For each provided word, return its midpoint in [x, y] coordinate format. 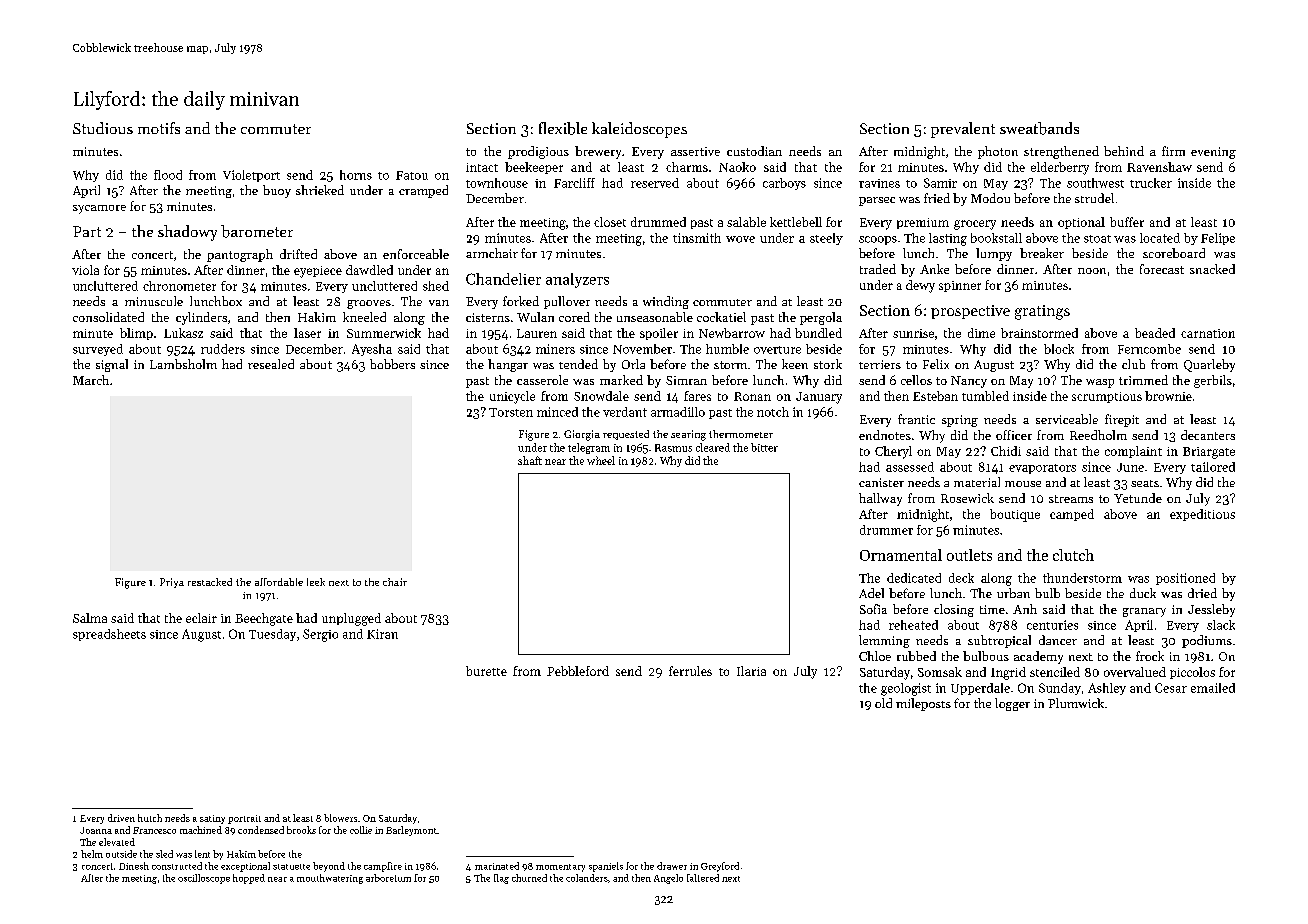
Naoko [737, 167]
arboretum [388, 878]
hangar [508, 365]
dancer [1058, 640]
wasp [1100, 383]
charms [687, 167]
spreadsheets [109, 635]
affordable [279, 582]
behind [1124, 151]
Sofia [873, 609]
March [91, 380]
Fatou [412, 175]
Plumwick [1076, 703]
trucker [1151, 183]
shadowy [187, 233]
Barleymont [411, 831]
